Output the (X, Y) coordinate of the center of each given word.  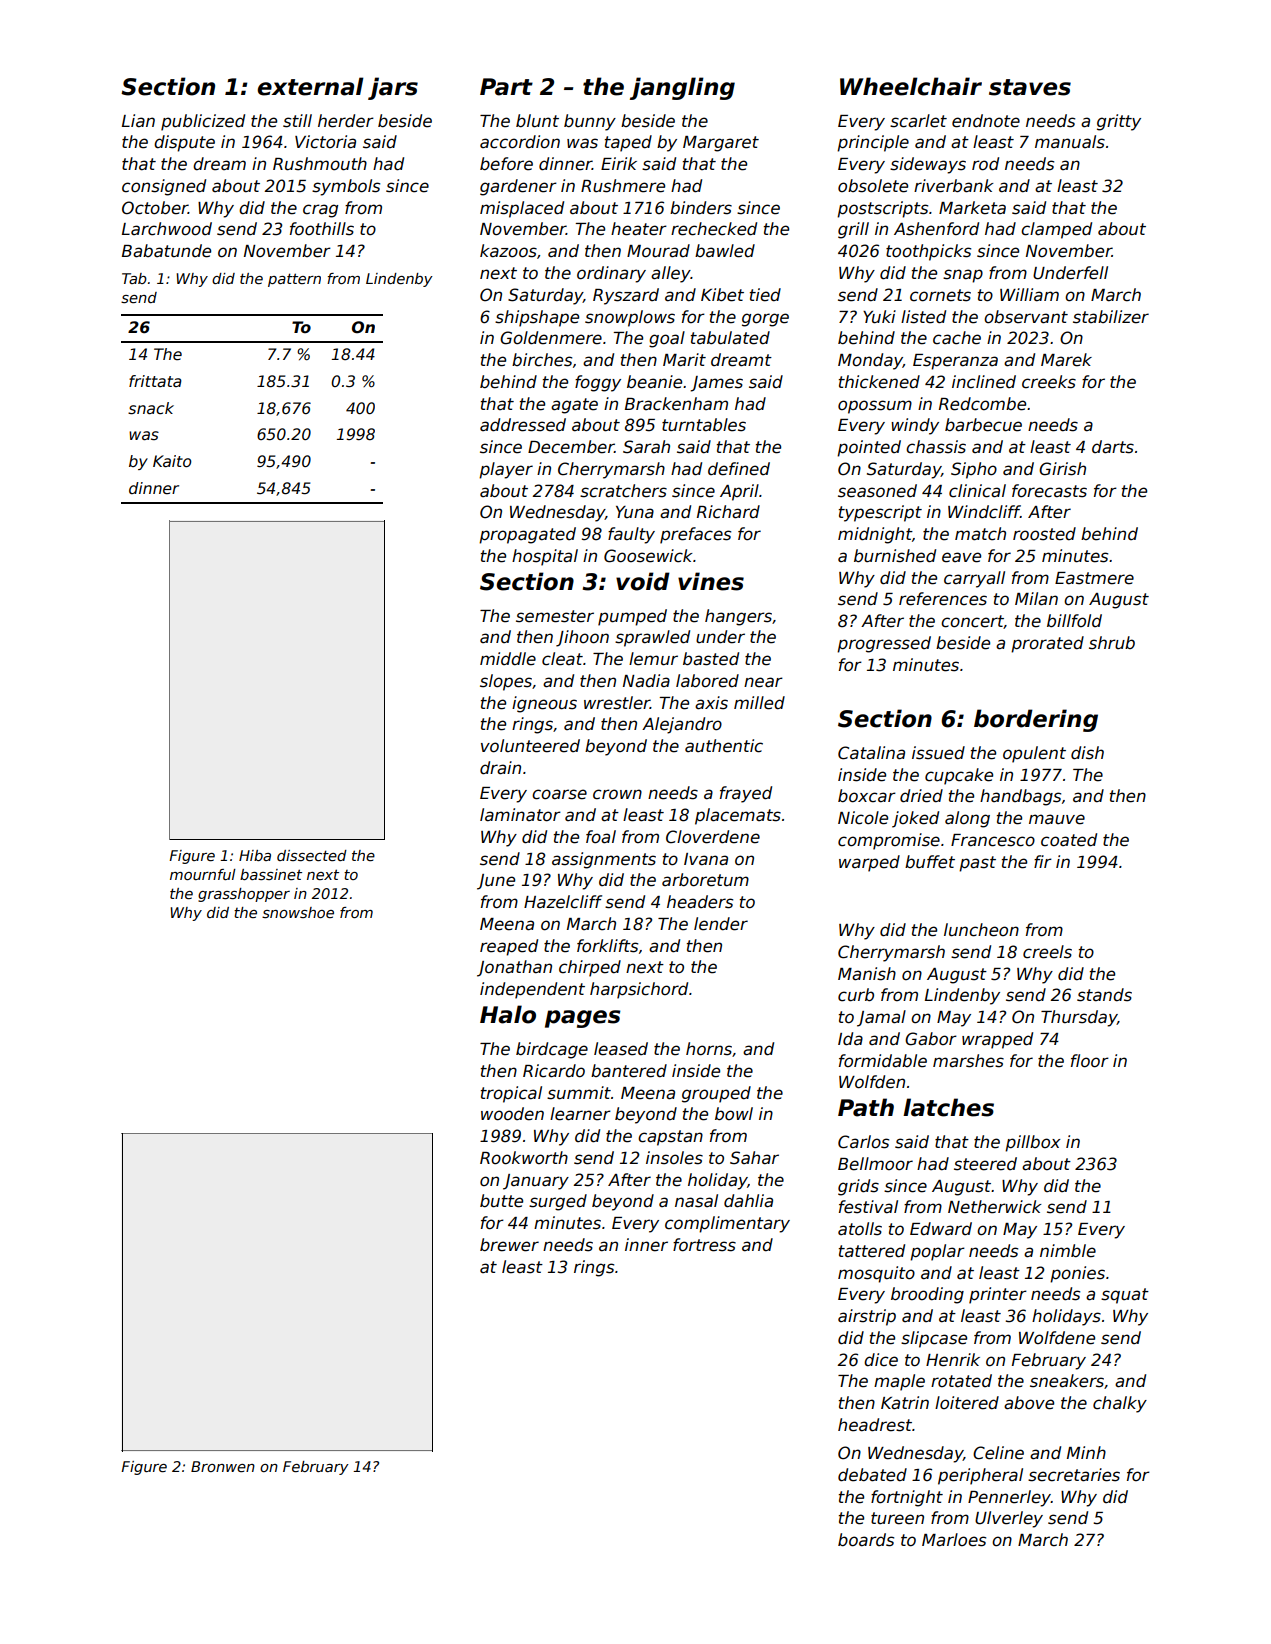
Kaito (172, 461)
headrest (875, 1425)
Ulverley (1009, 1519)
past (977, 864)
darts (1113, 447)
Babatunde (166, 251)
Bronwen (223, 1466)
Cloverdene (713, 837)
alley (671, 274)
